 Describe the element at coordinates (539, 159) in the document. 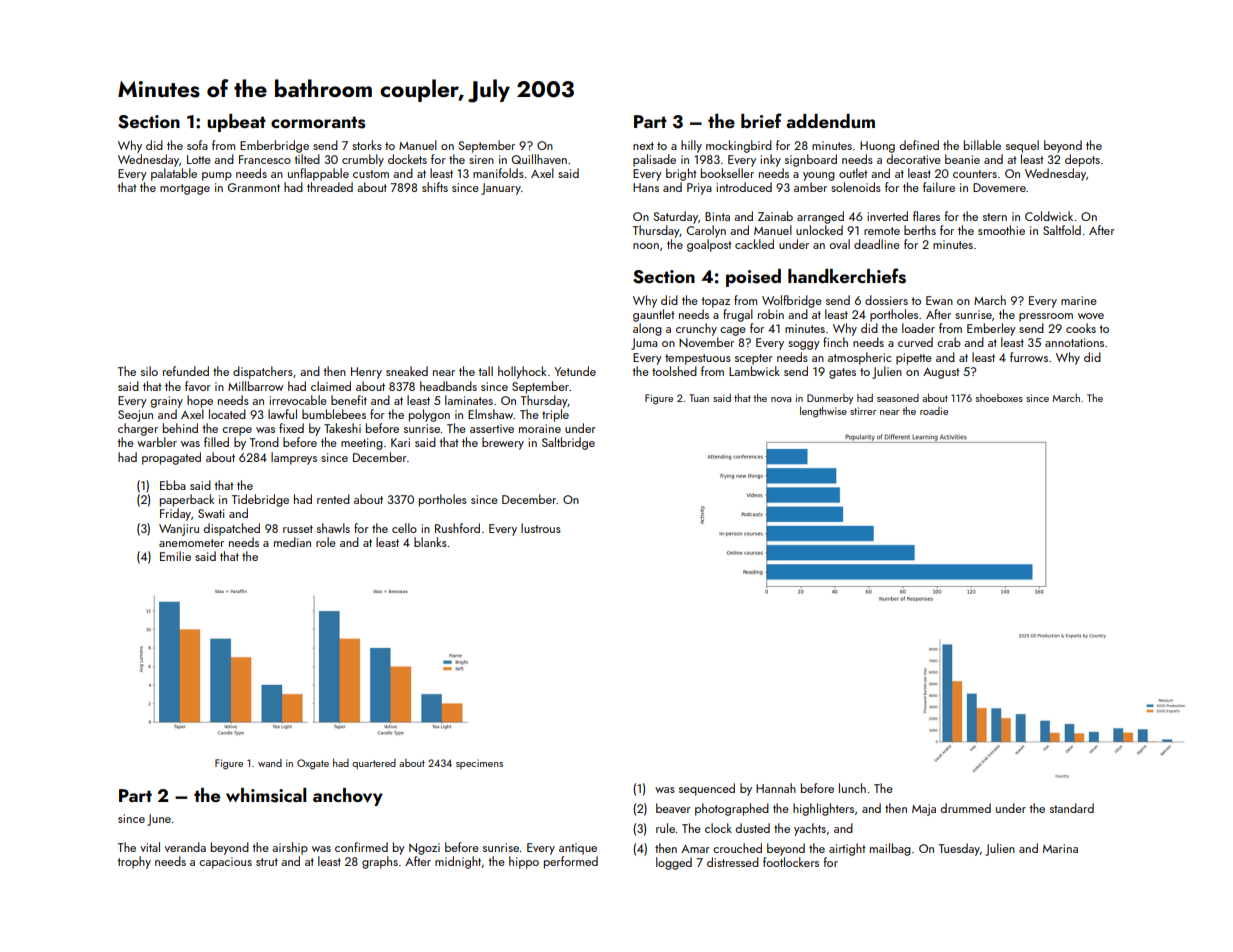

I see `Quillhaven` at that location.
